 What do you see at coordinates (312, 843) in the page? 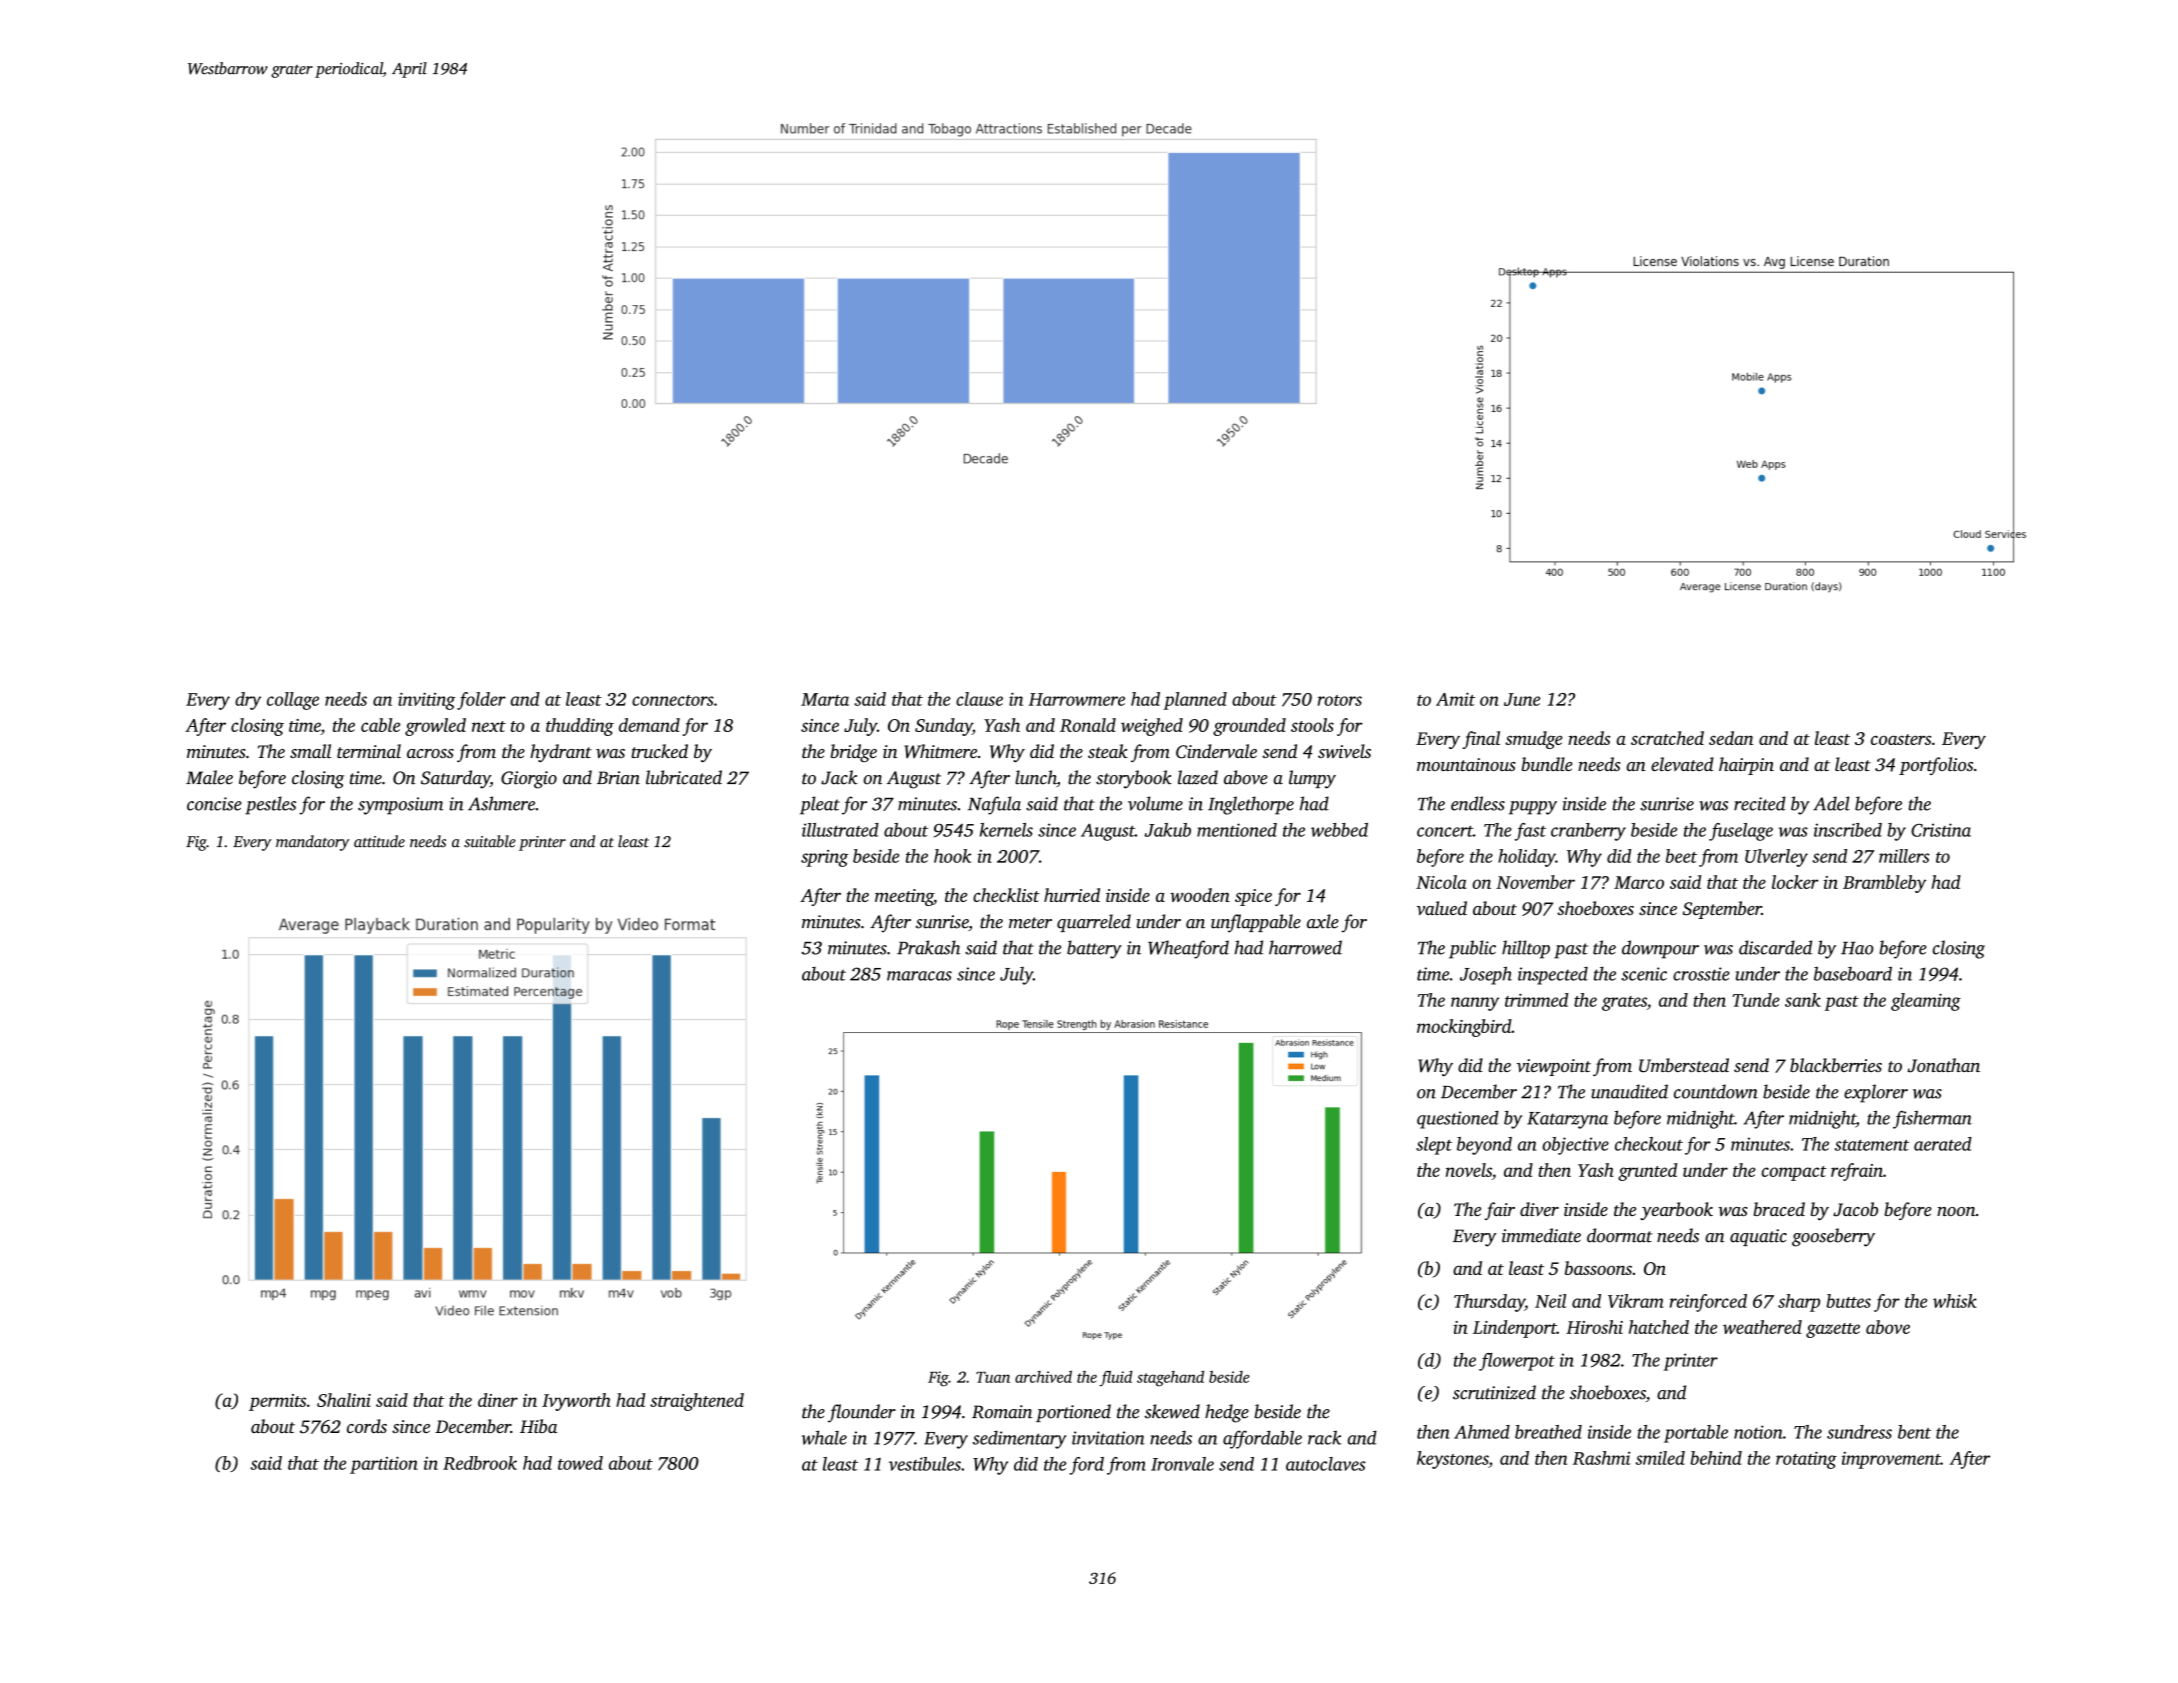
I see `mandatory` at bounding box center [312, 843].
